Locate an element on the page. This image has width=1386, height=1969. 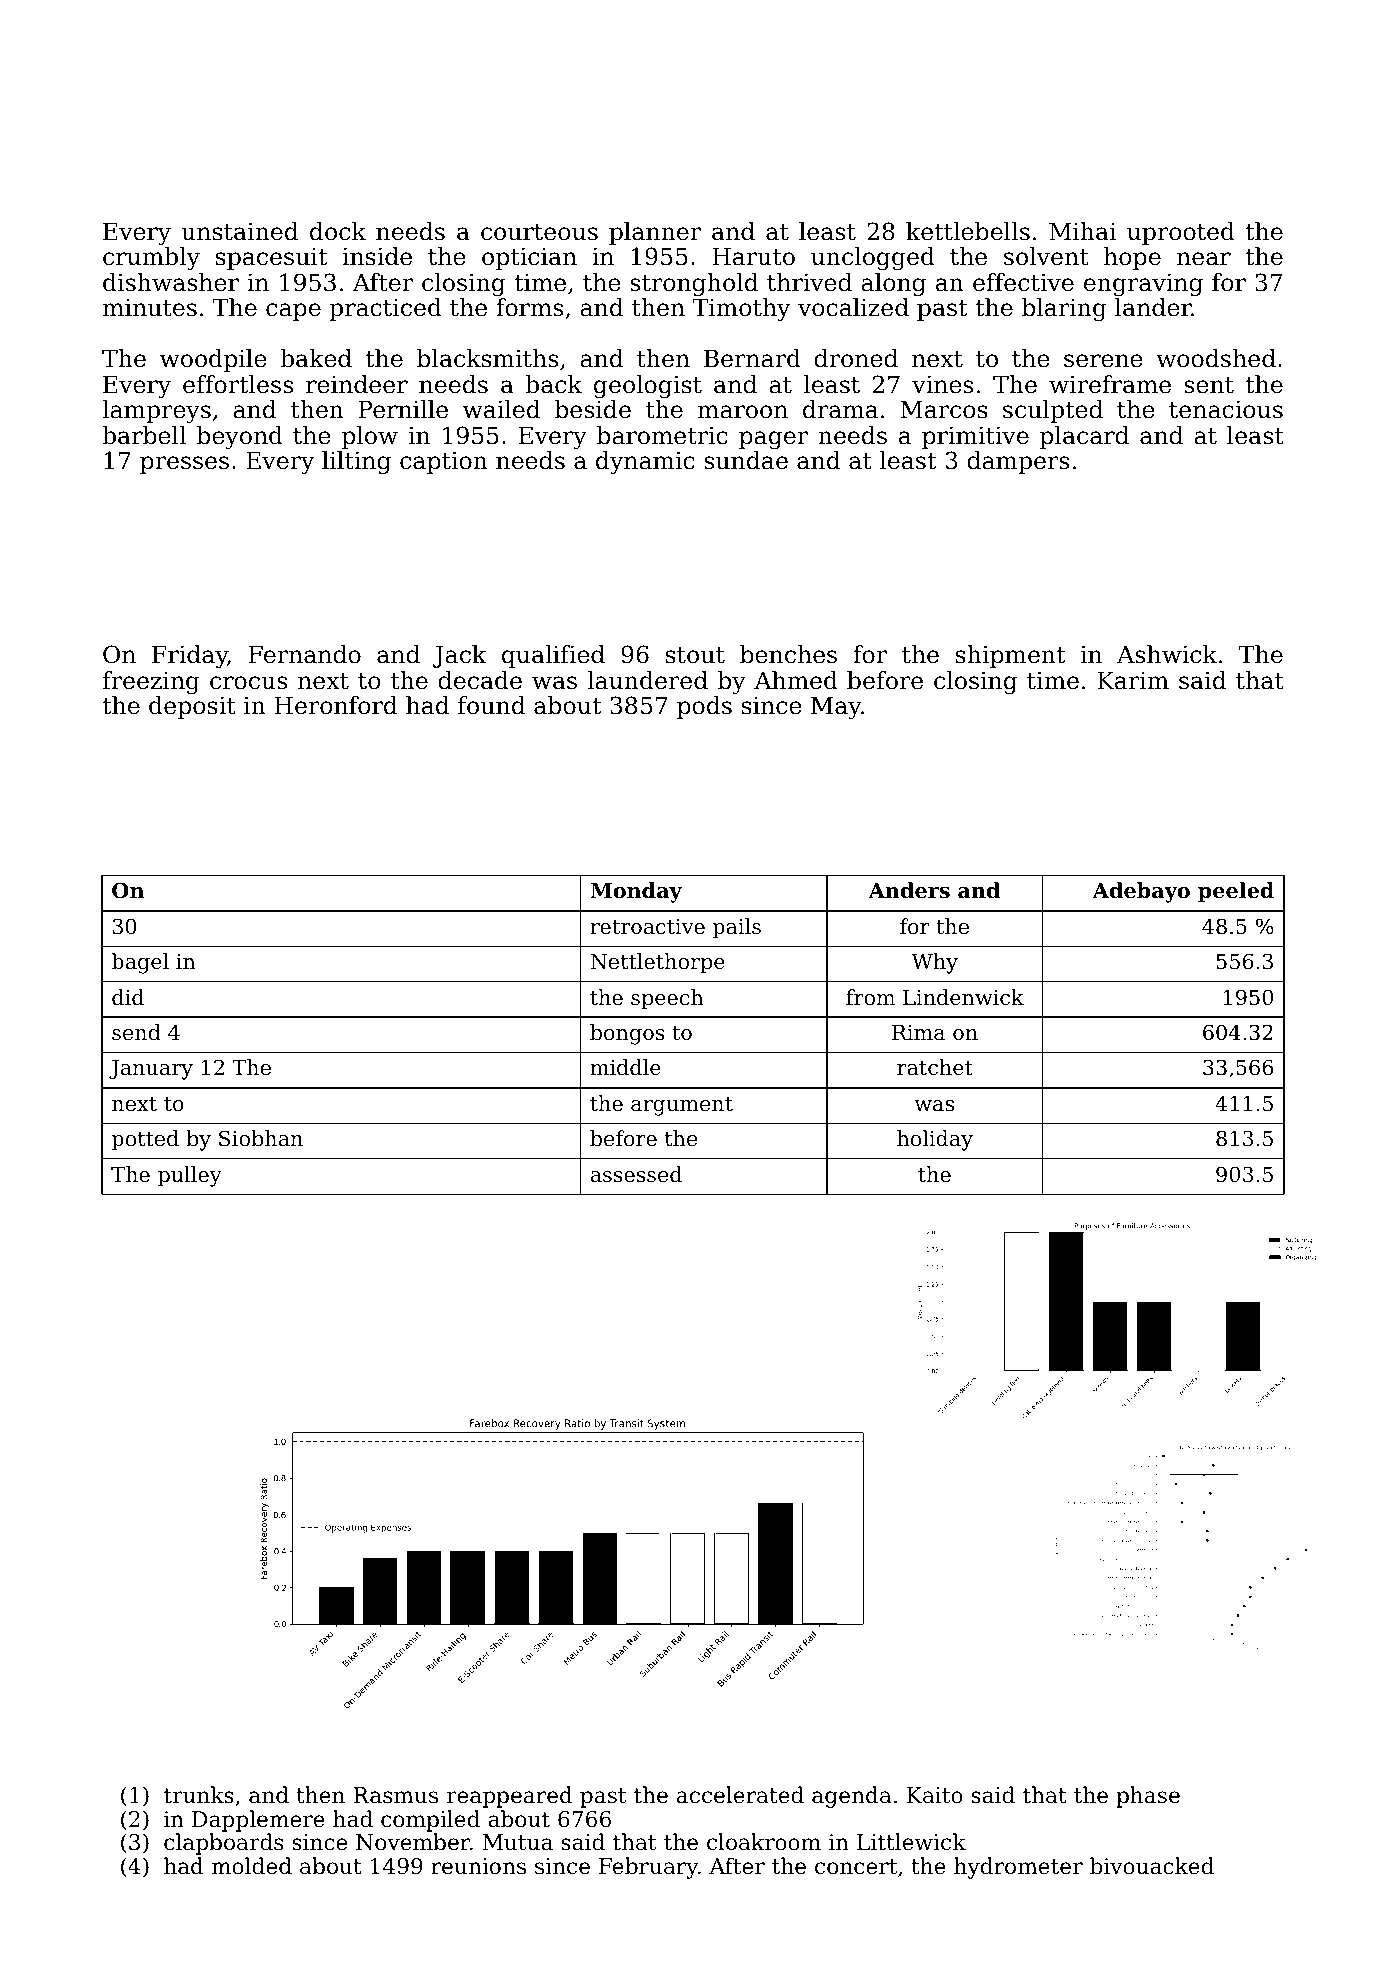
Siobhan is located at coordinates (261, 1138).
